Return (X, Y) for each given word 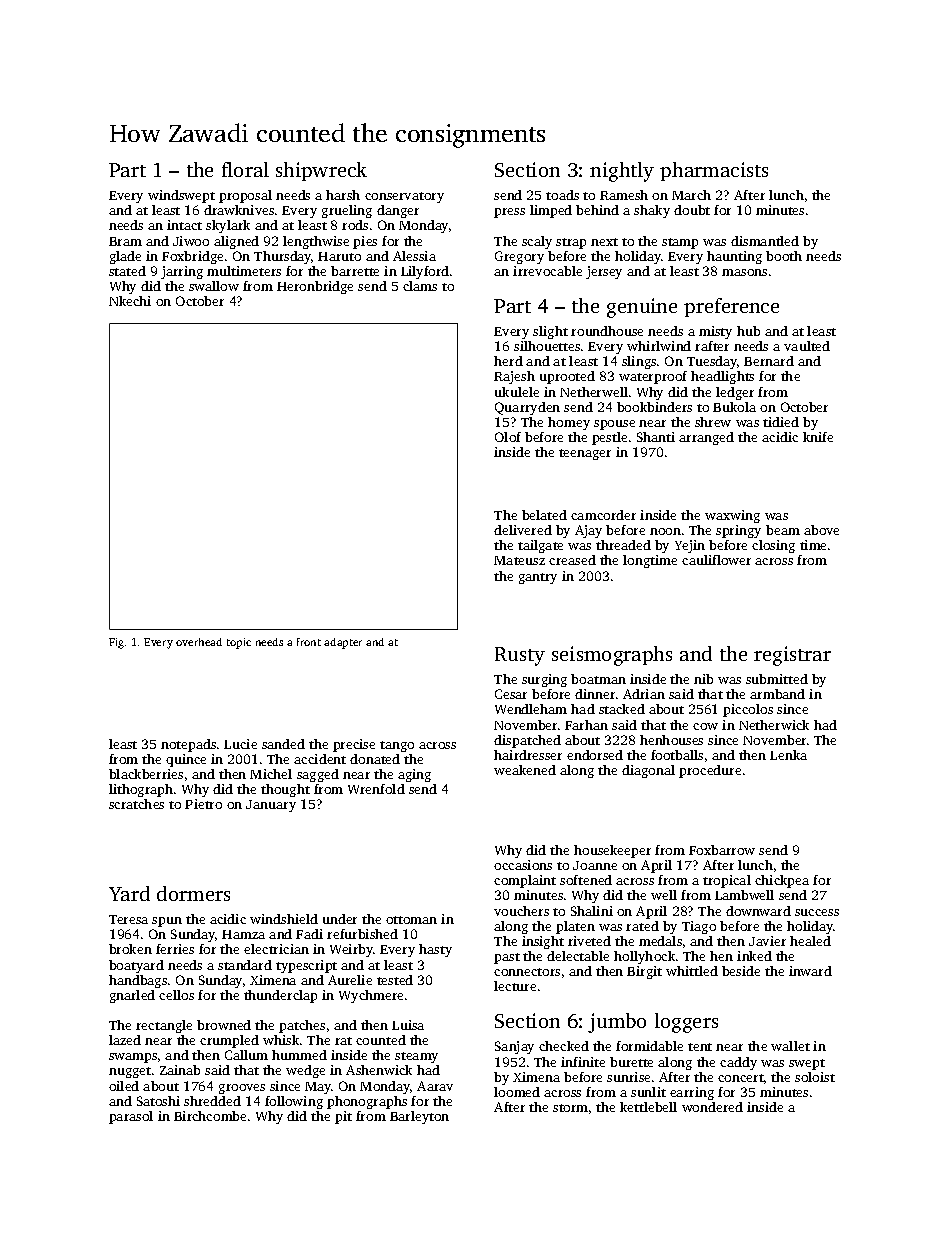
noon (665, 531)
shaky (652, 211)
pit (343, 1117)
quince (186, 760)
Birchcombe (210, 1116)
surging (544, 680)
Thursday (283, 257)
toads (562, 195)
